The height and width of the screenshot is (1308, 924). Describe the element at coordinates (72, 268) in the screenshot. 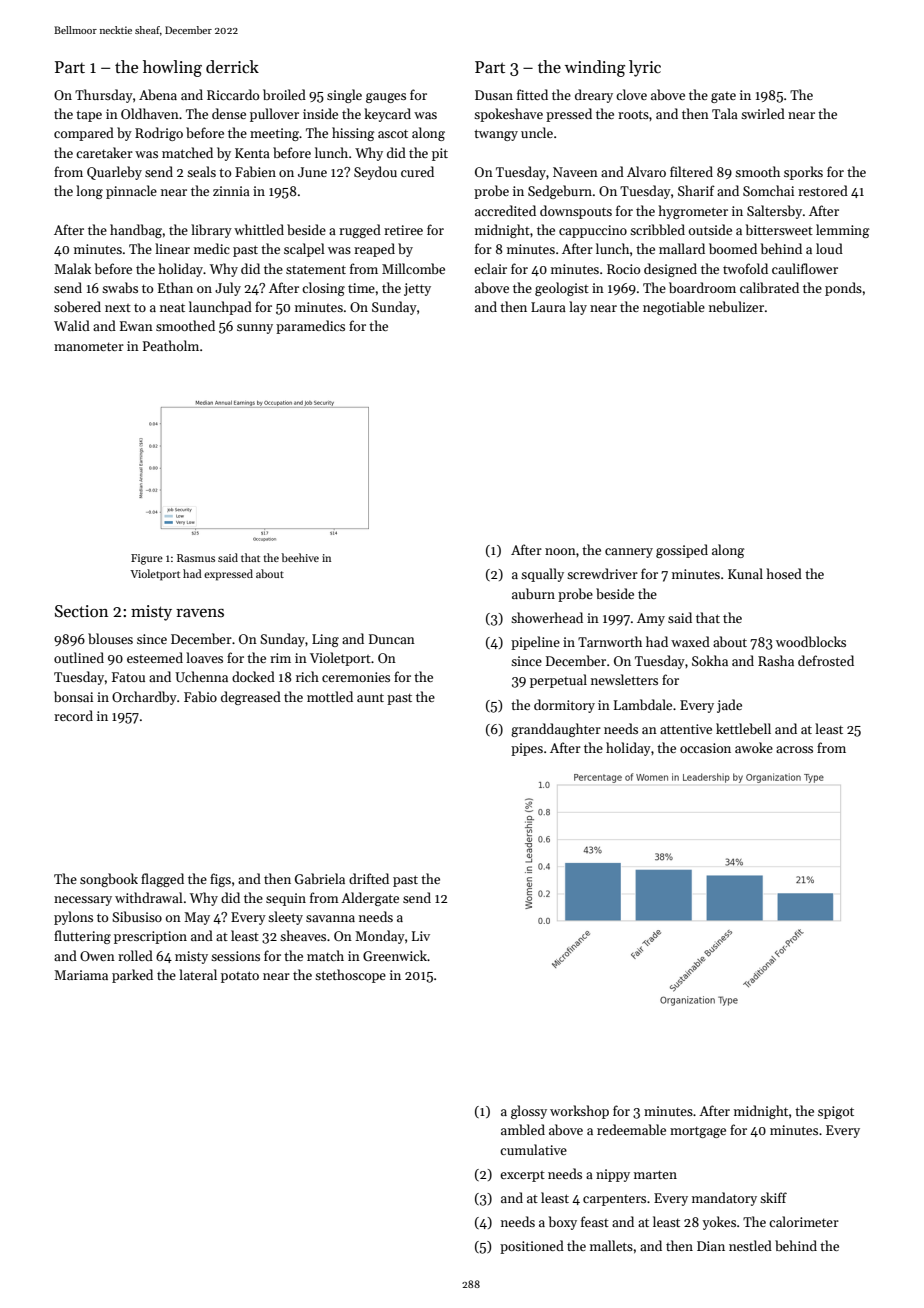

I see `Malak` at that location.
